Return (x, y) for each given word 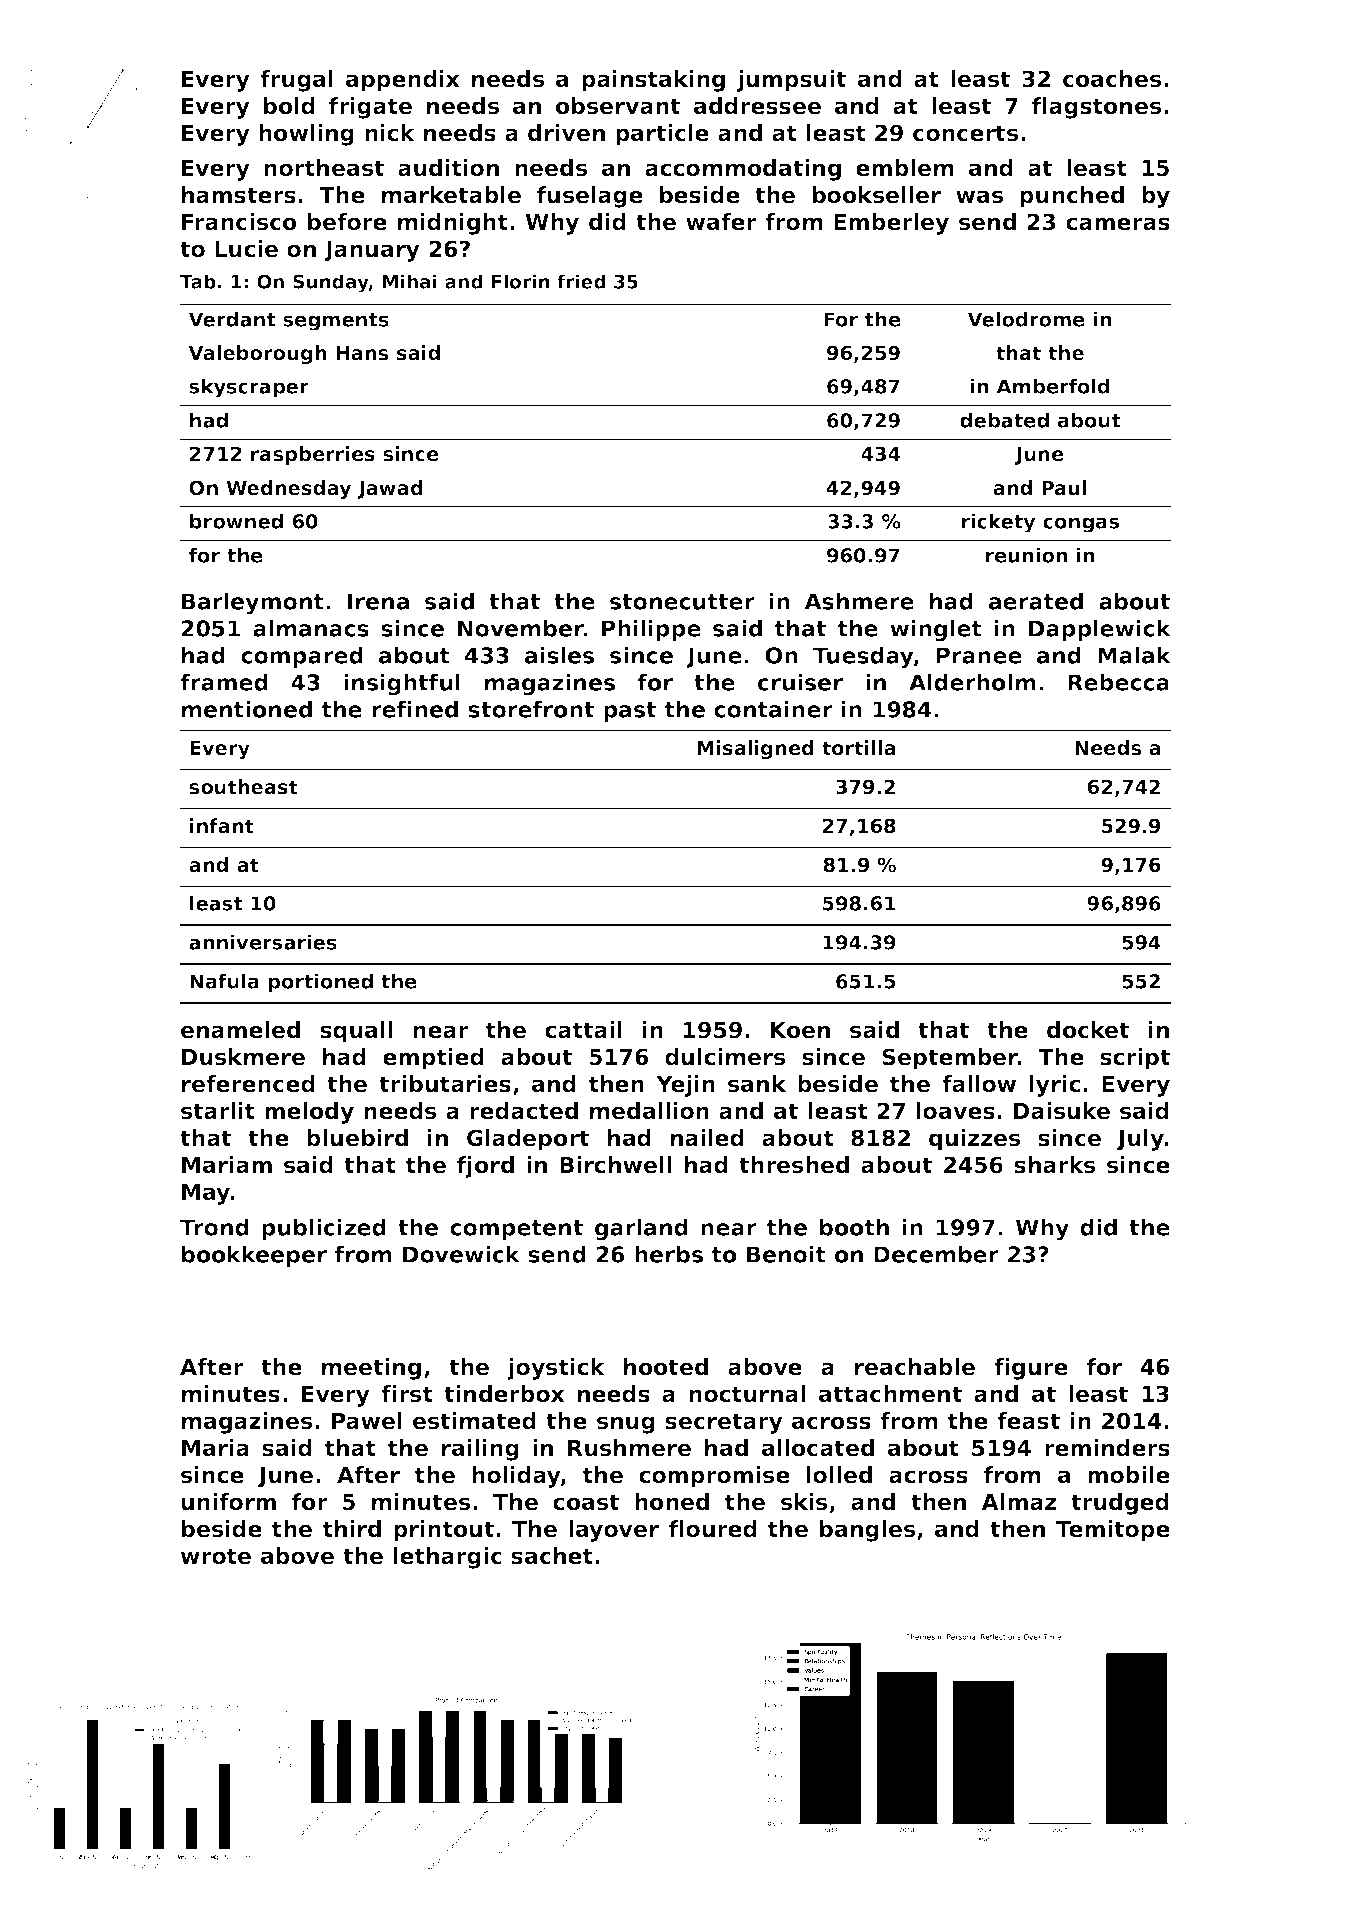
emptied (433, 1059)
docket (1088, 1030)
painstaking (653, 81)
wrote (216, 1556)
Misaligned (756, 749)
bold (289, 106)
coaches (1112, 79)
